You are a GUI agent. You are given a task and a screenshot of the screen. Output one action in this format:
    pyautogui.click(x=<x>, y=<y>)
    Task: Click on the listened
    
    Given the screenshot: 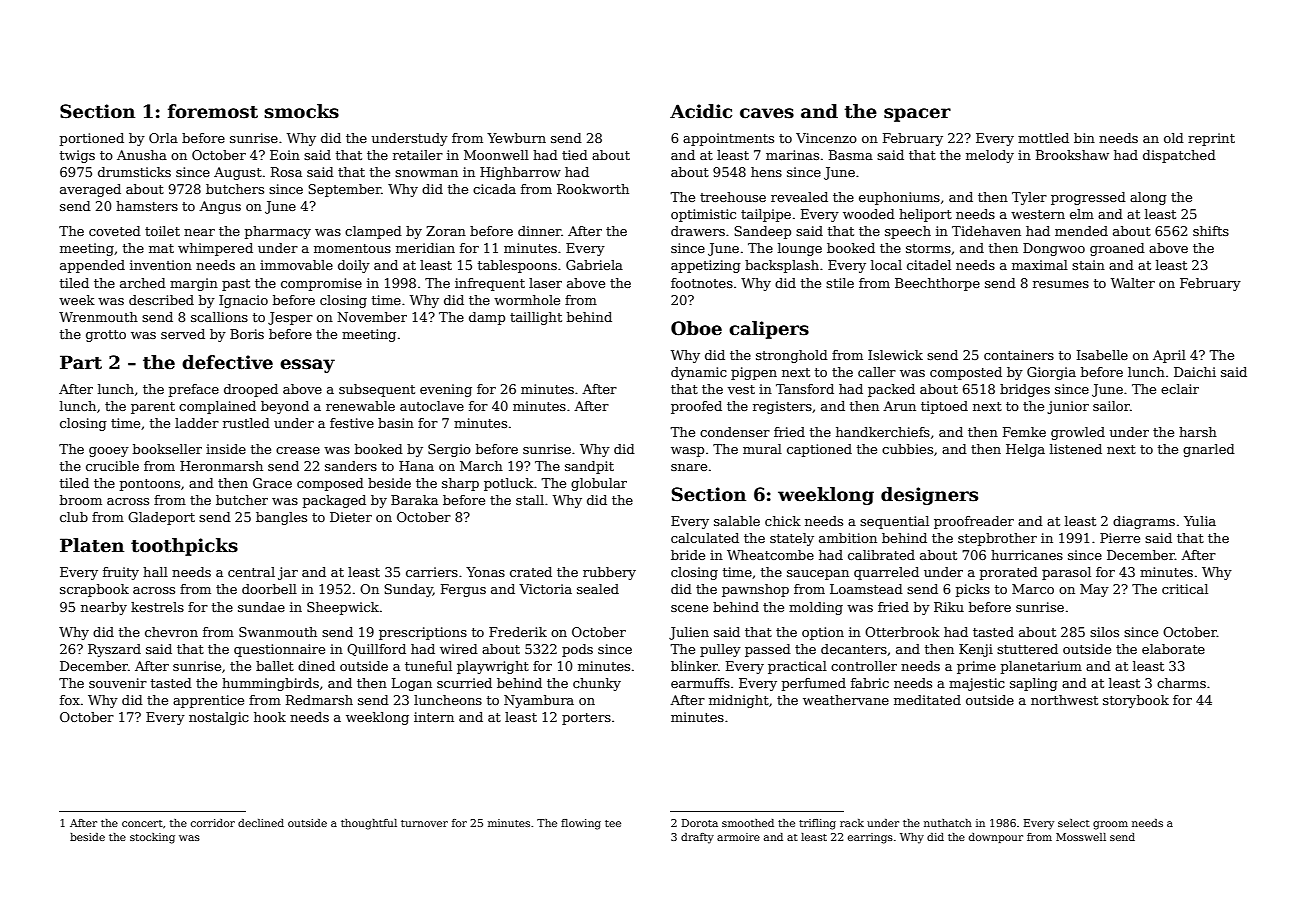 What is the action you would take?
    pyautogui.click(x=1076, y=449)
